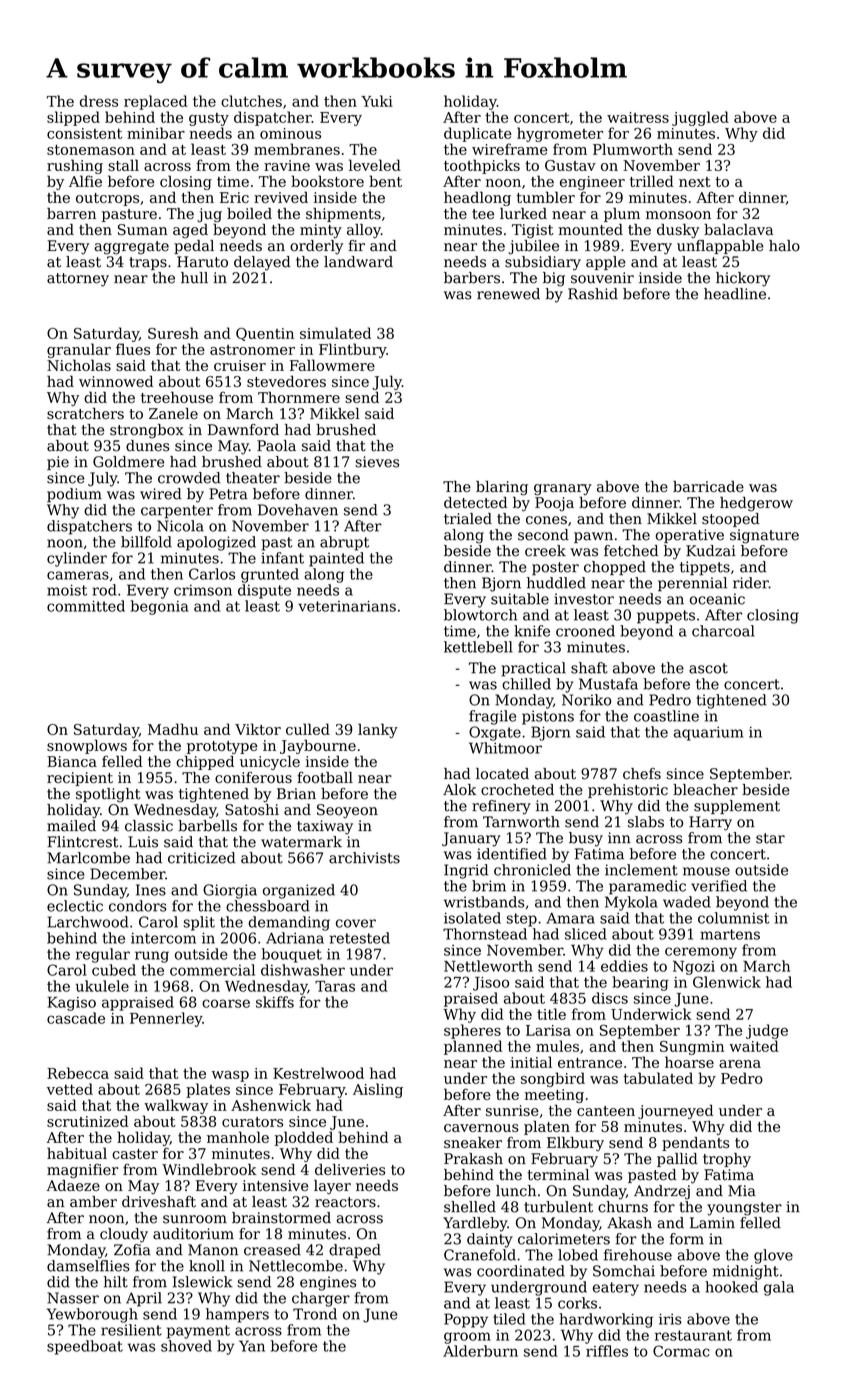  I want to click on juggled, so click(700, 118).
